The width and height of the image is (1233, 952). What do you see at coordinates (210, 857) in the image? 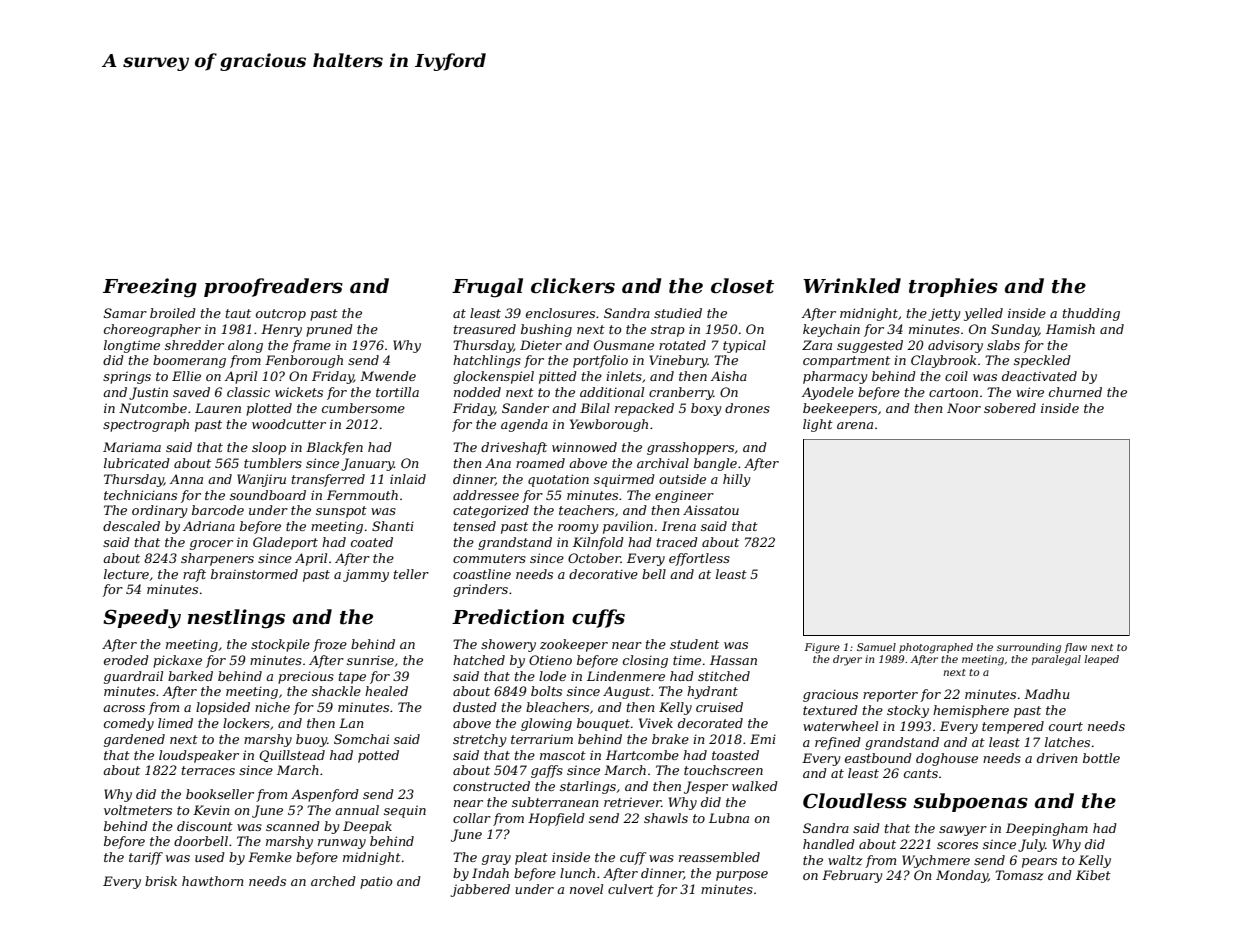
I see `used` at bounding box center [210, 857].
